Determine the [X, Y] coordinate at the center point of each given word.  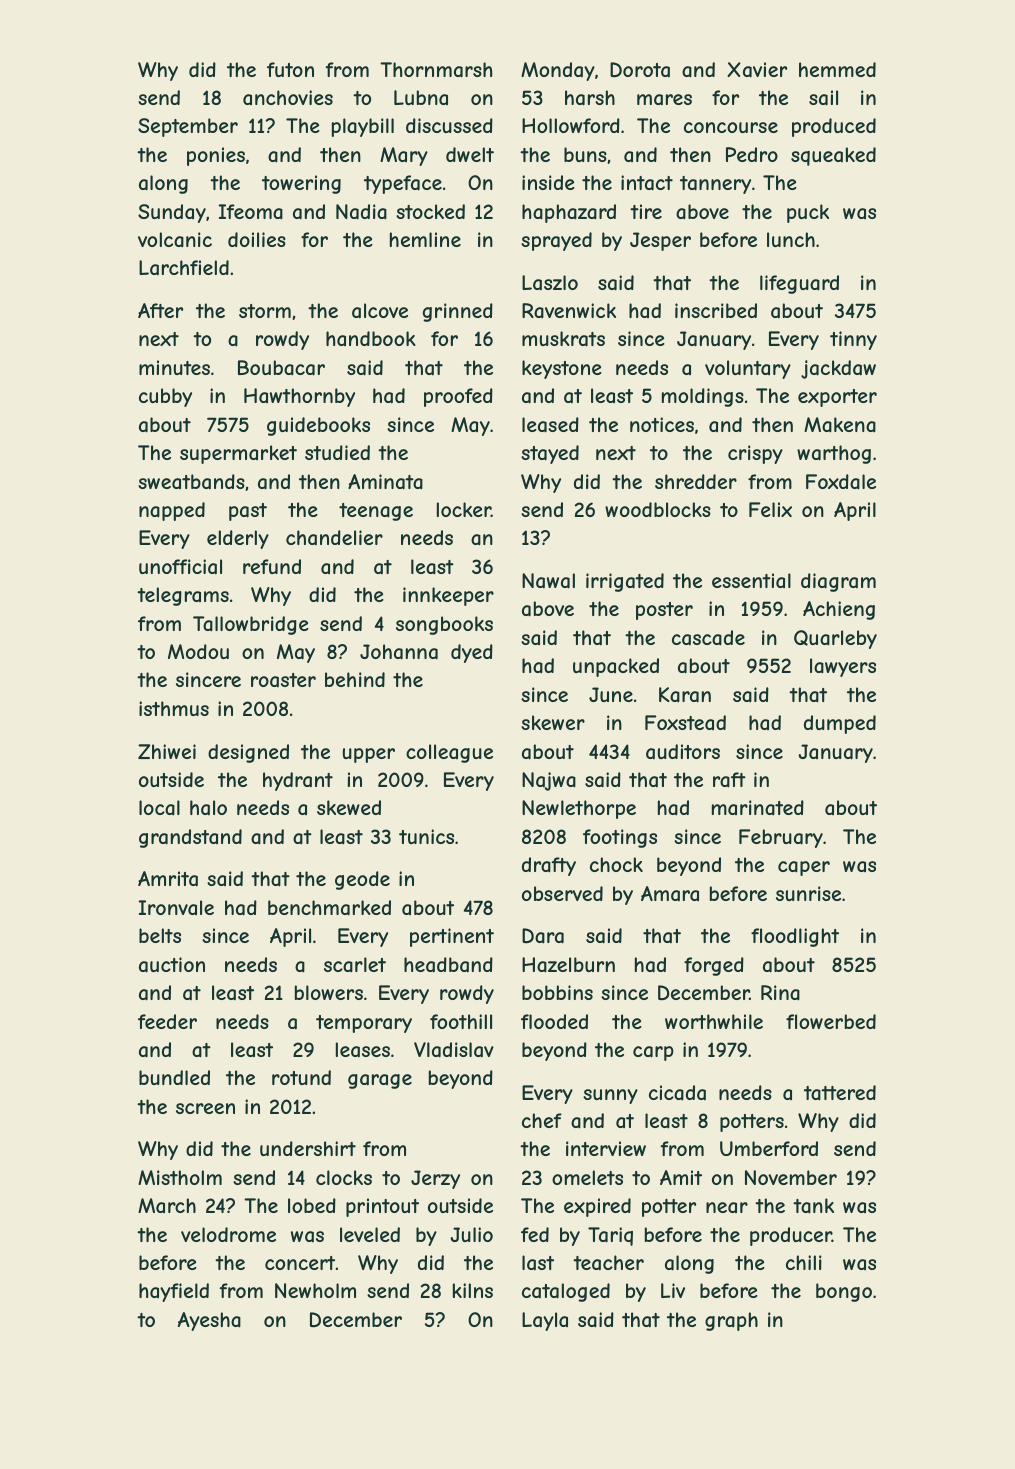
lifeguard [799, 284]
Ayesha [209, 1321]
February [781, 838]
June [611, 694]
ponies [216, 156]
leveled [370, 1234]
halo [208, 808]
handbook [371, 338]
